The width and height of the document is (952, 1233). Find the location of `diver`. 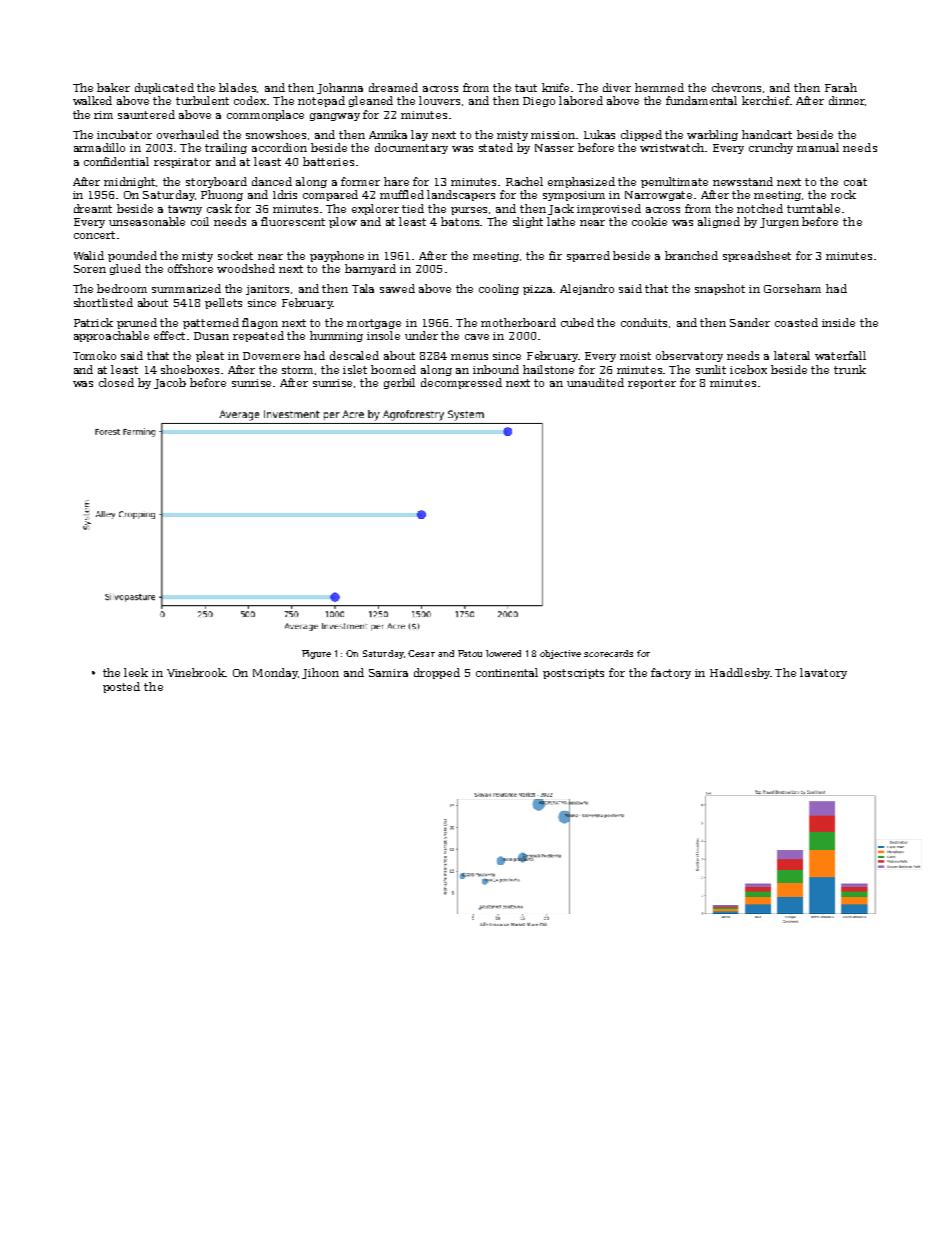

diver is located at coordinates (617, 87).
